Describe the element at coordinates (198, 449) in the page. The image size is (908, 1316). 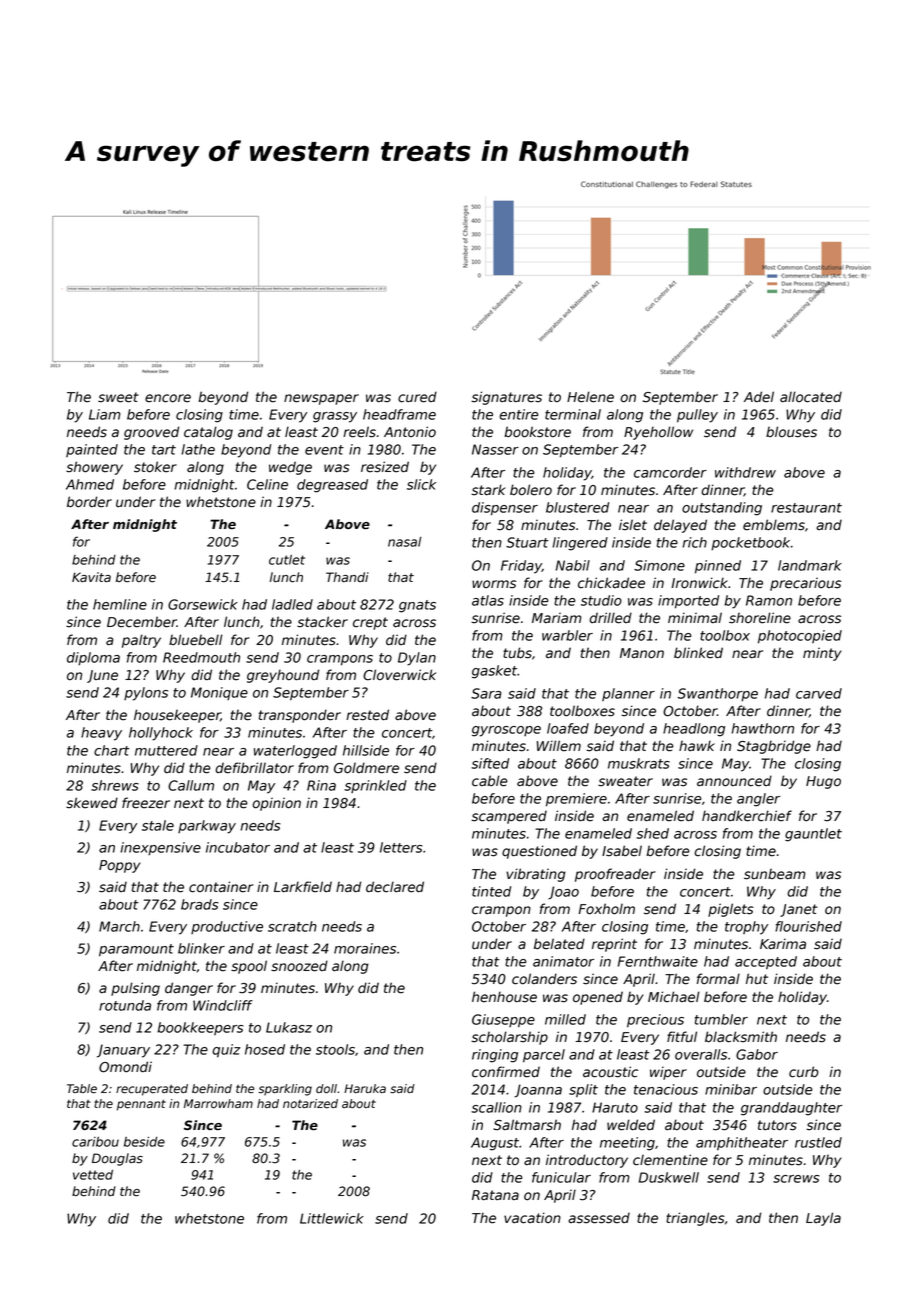
I see `lathe` at that location.
